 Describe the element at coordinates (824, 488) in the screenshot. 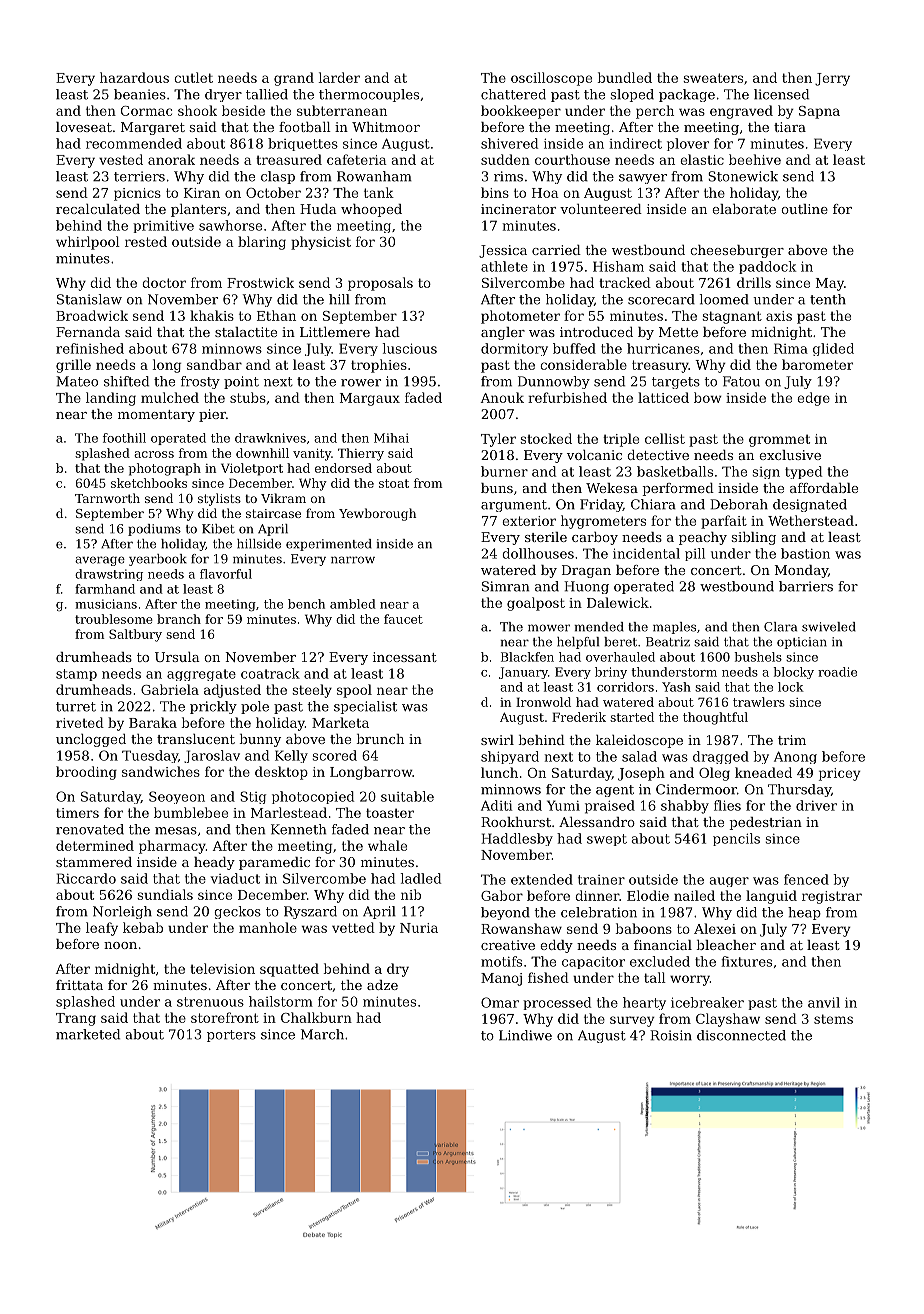

I see `affordable` at that location.
